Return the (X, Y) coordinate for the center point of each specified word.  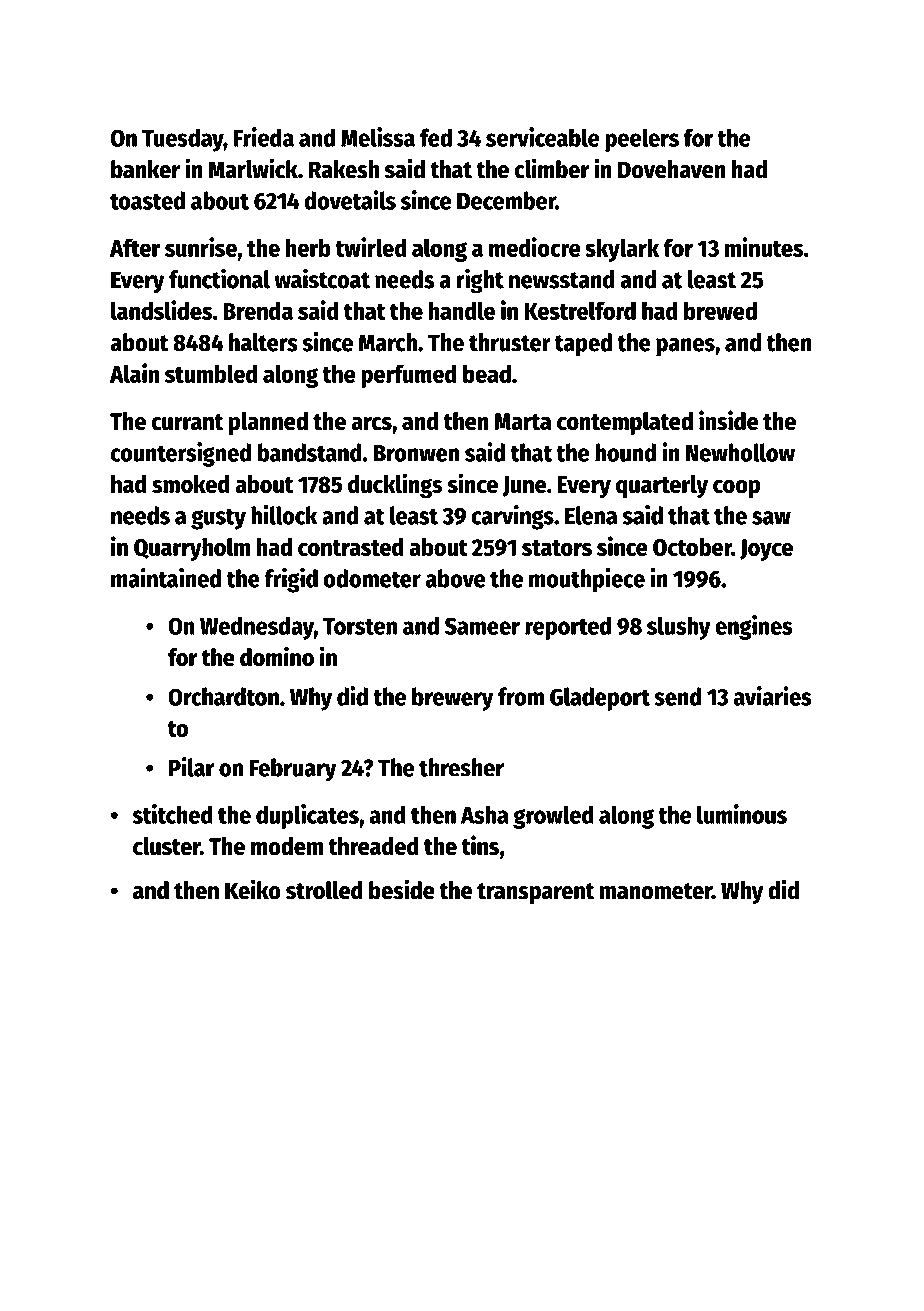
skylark (622, 250)
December (506, 200)
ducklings (395, 485)
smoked (191, 484)
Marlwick (253, 168)
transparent (535, 894)
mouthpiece (587, 580)
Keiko (253, 889)
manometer (656, 891)
